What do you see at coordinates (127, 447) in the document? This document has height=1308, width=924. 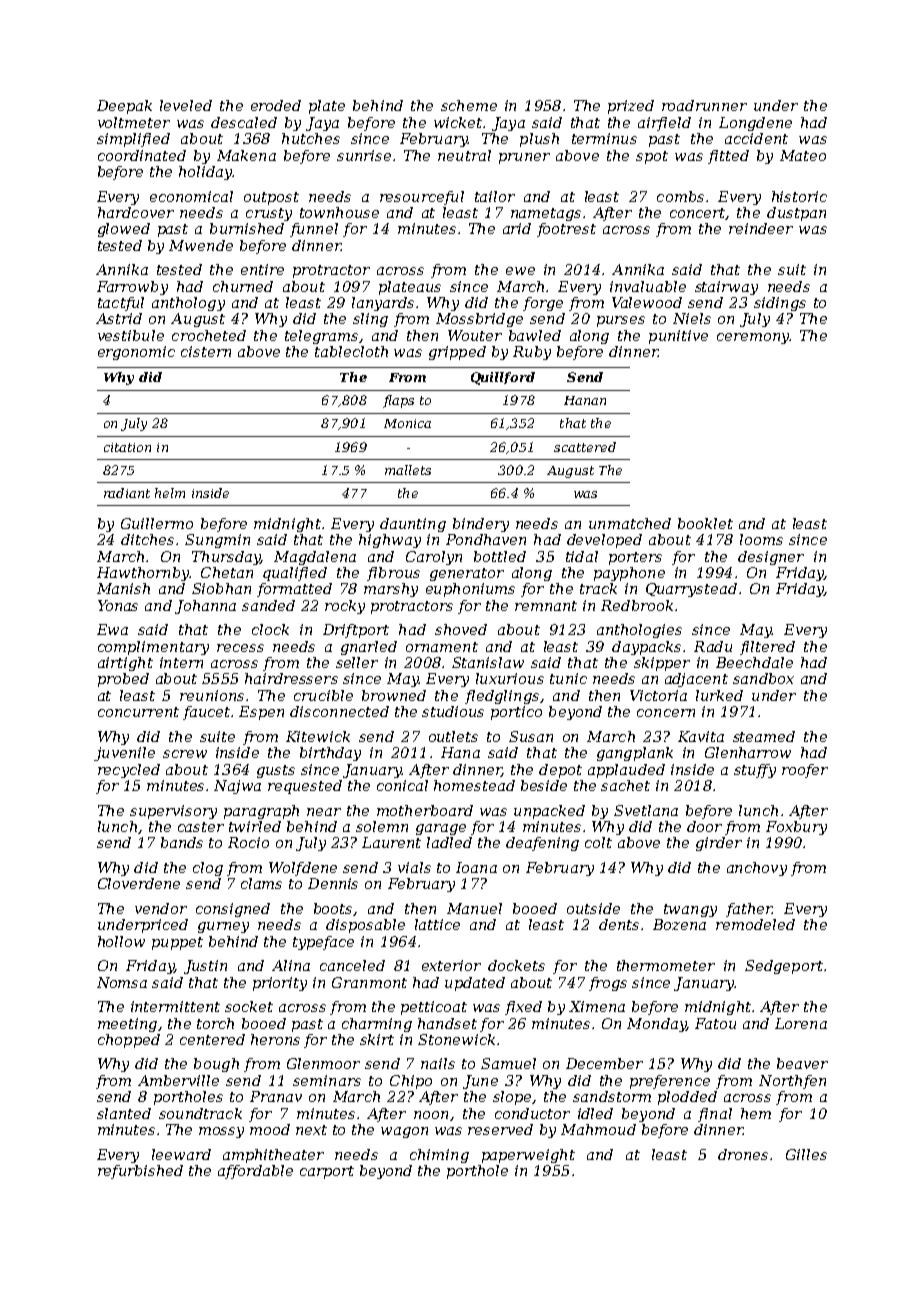 I see `citation` at bounding box center [127, 447].
